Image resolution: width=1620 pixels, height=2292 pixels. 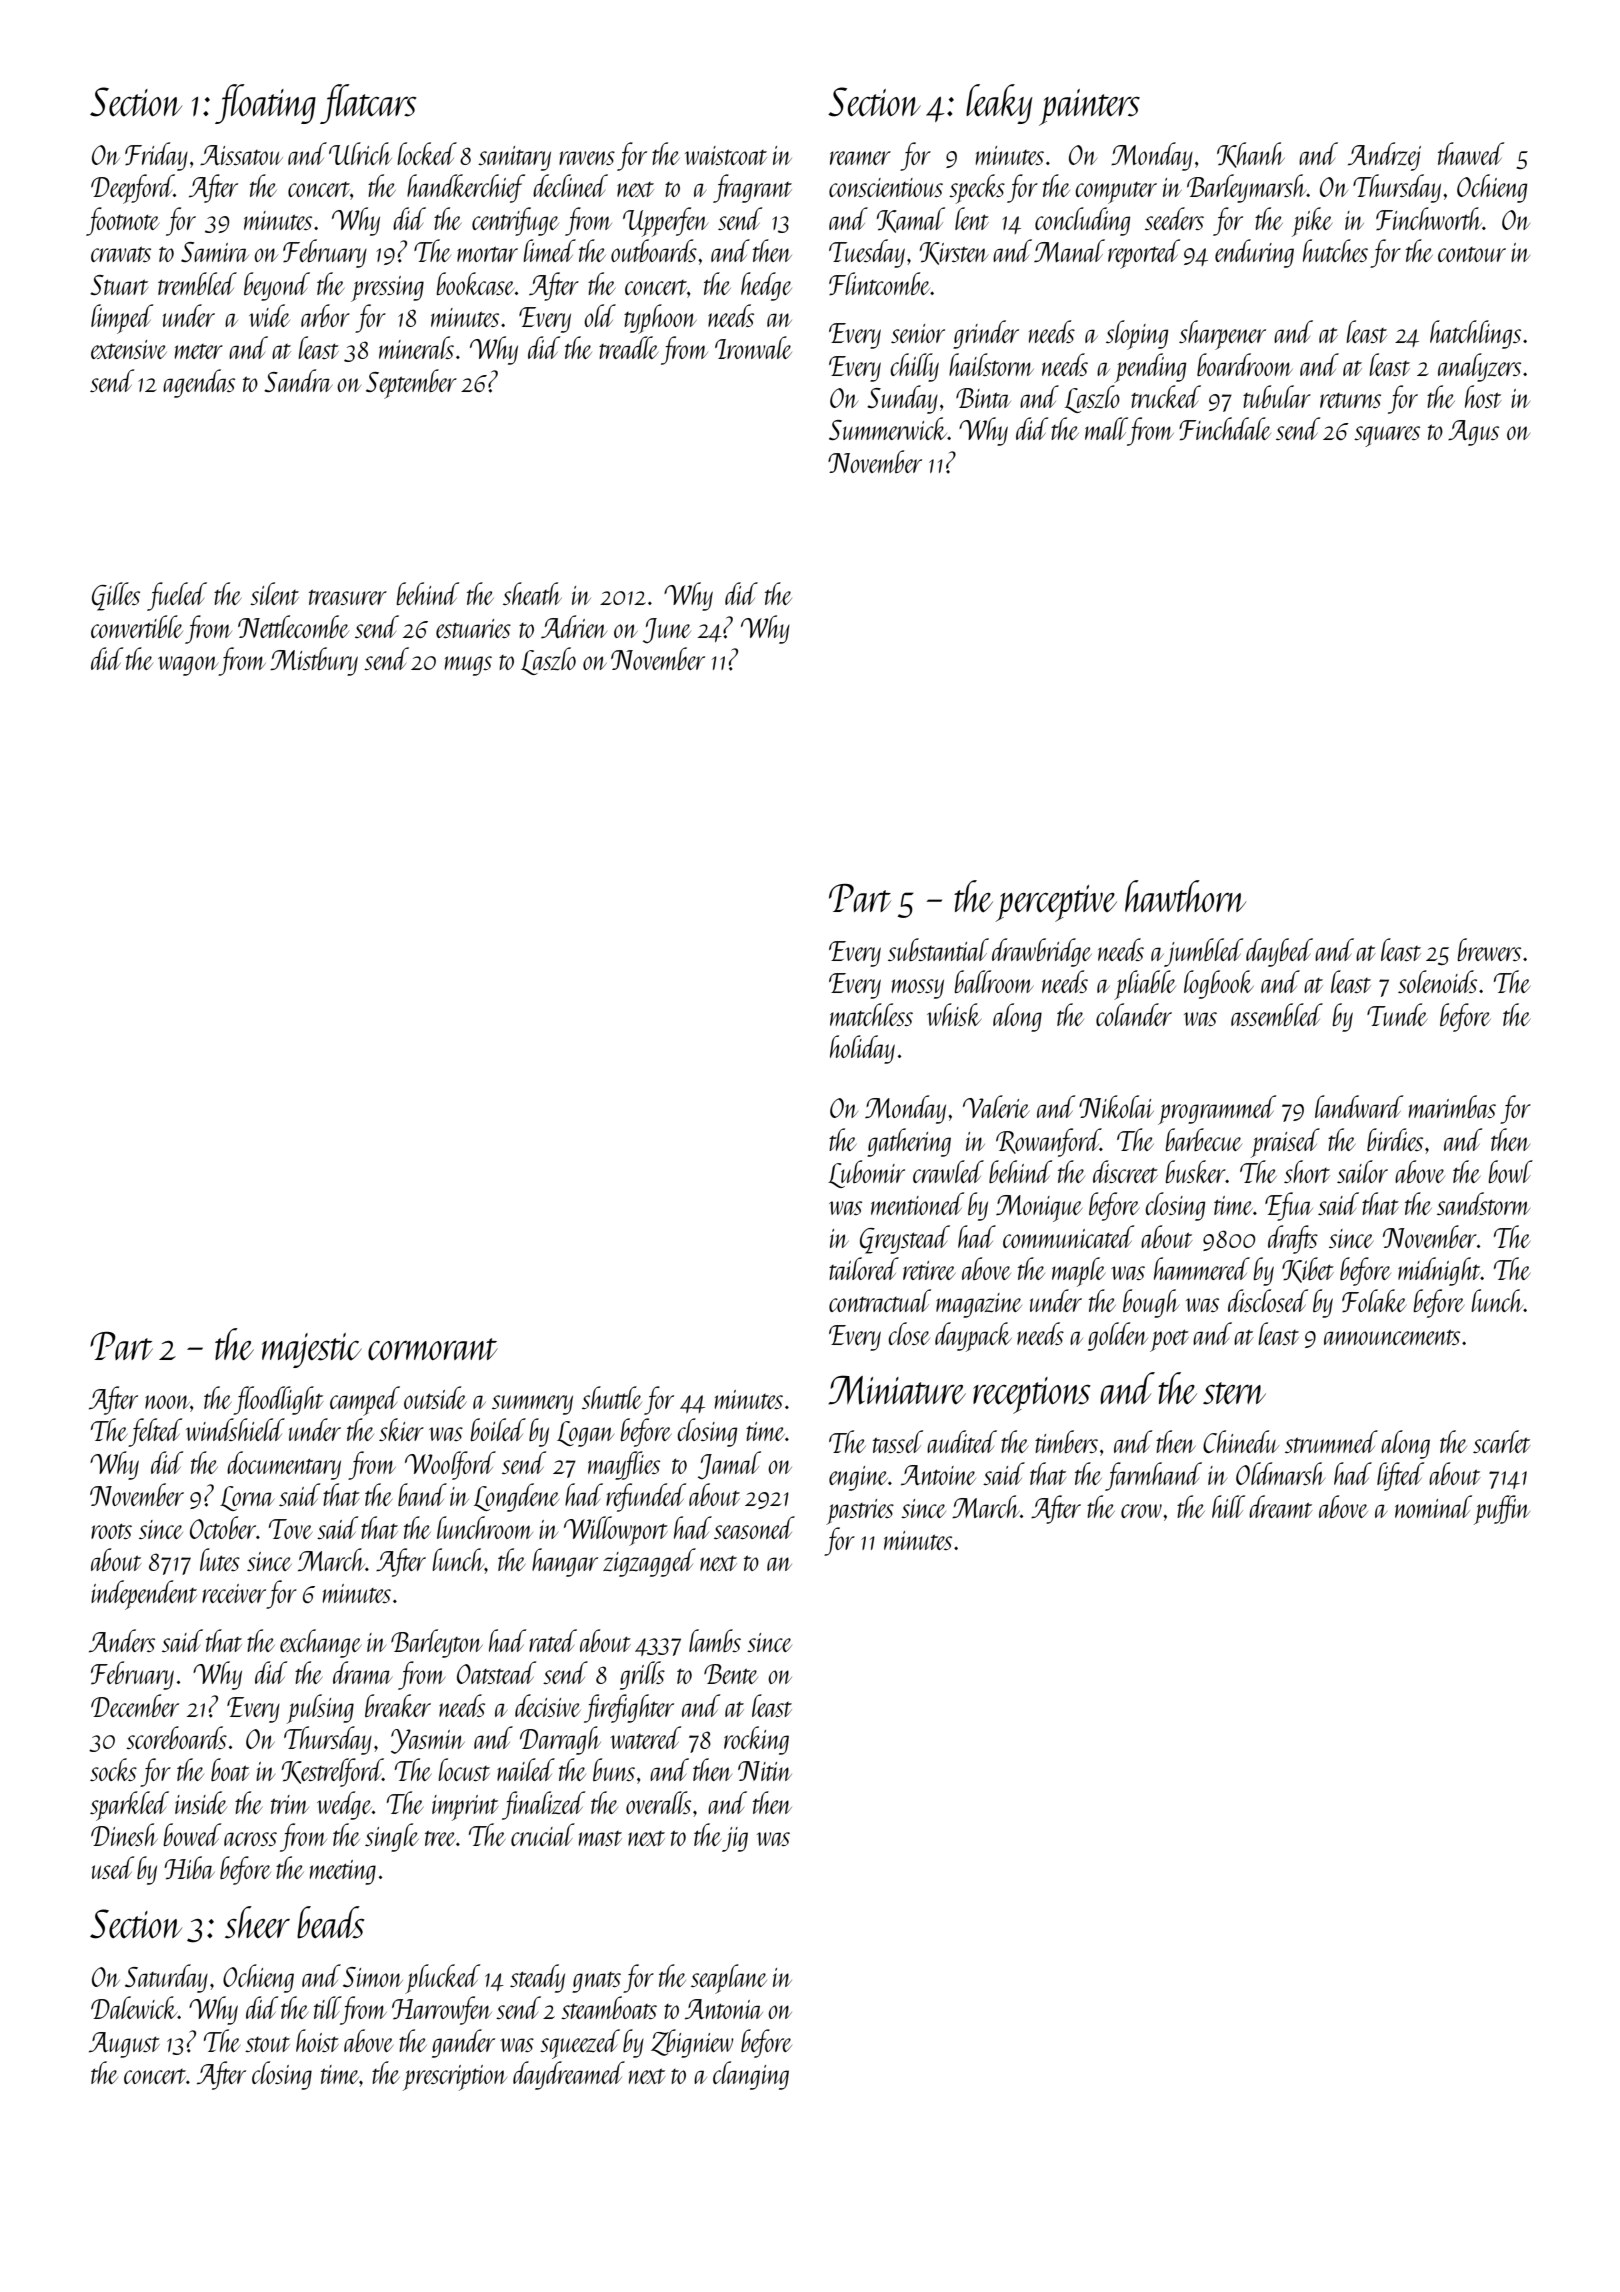 What do you see at coordinates (864, 1268) in the screenshot?
I see `tailored` at bounding box center [864, 1268].
